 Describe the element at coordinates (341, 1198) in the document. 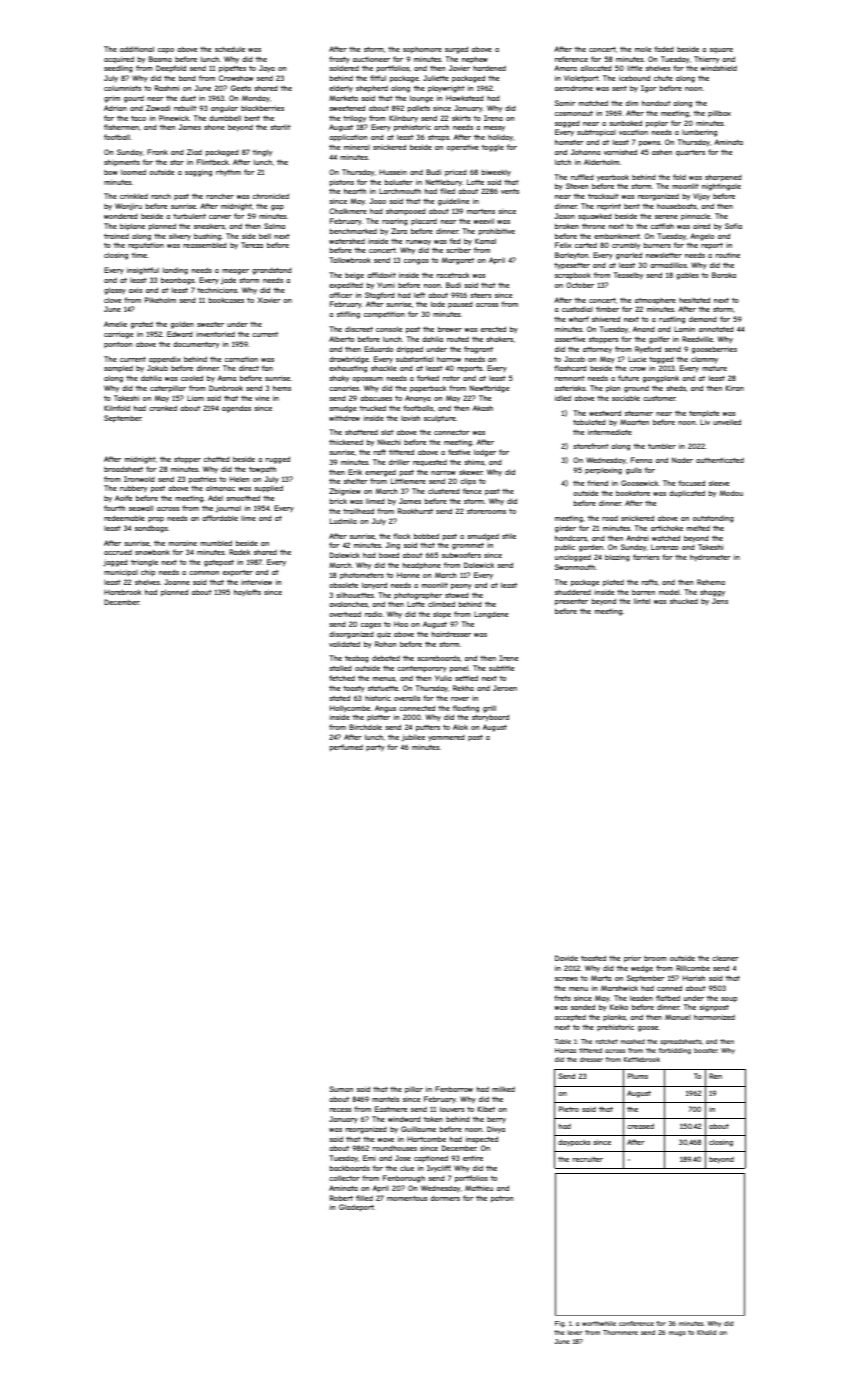

I see `Robert` at that location.
